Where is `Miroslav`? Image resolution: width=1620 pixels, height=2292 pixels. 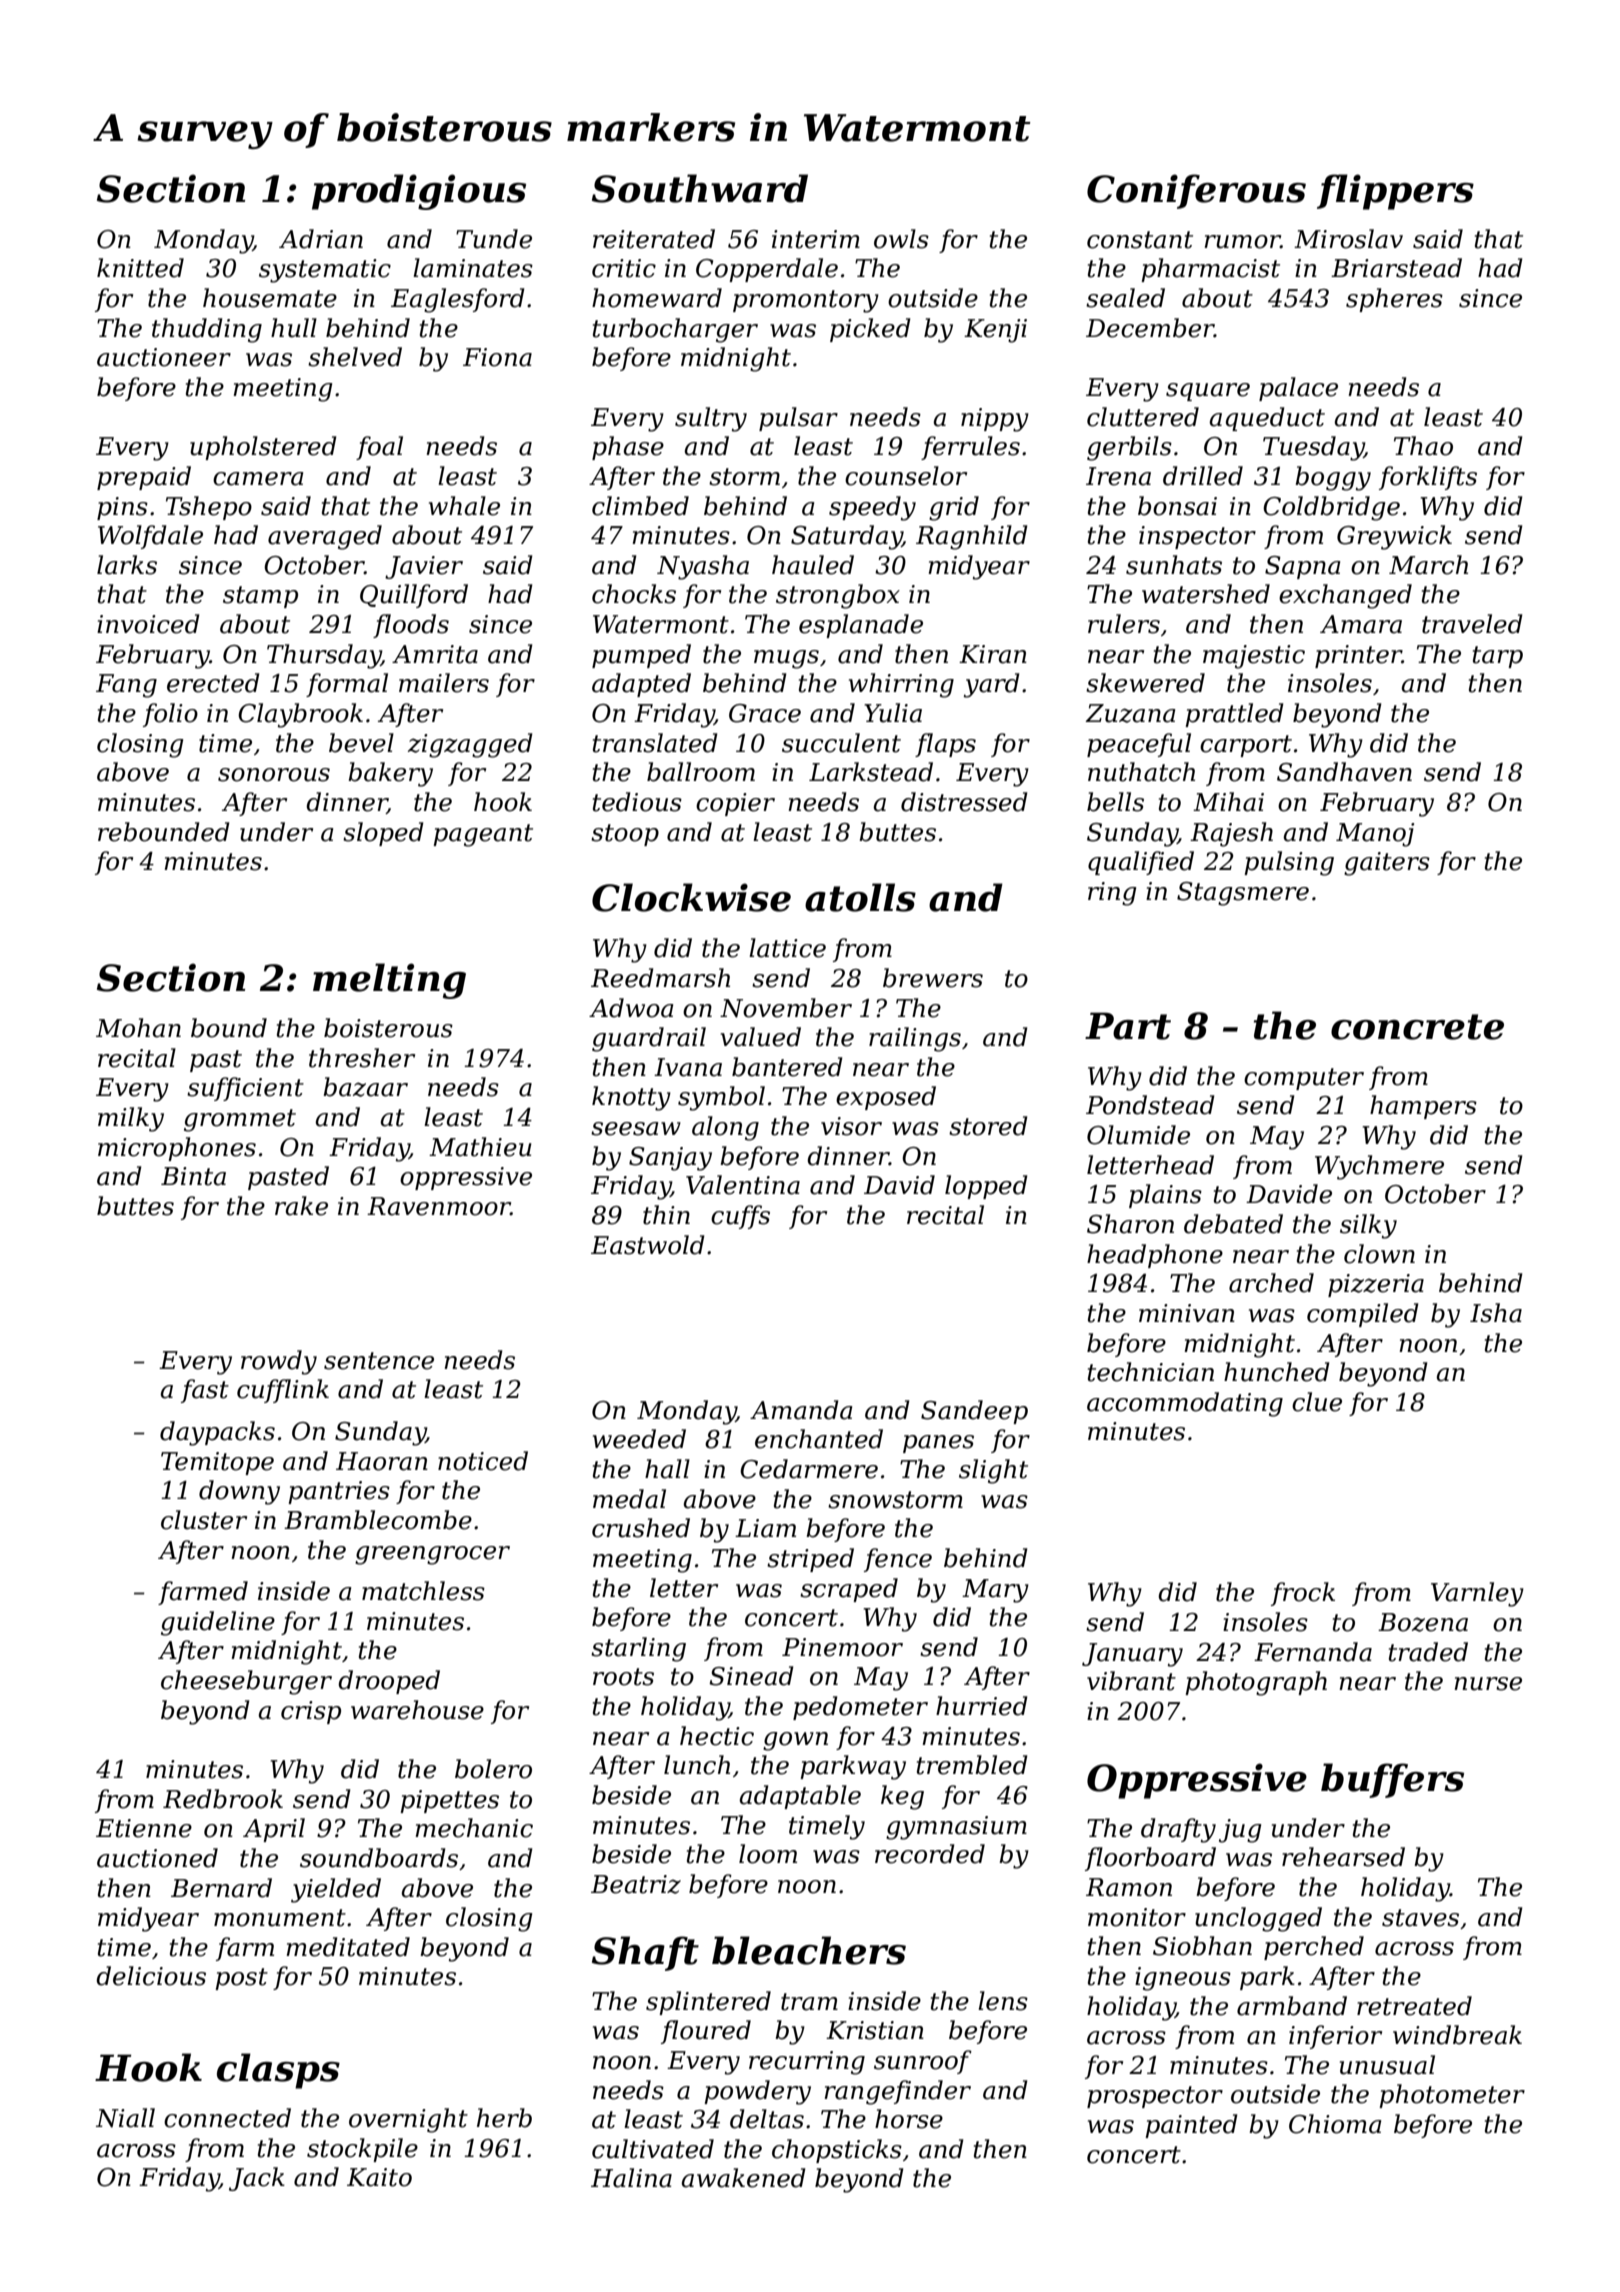 Miroslav is located at coordinates (1348, 239).
